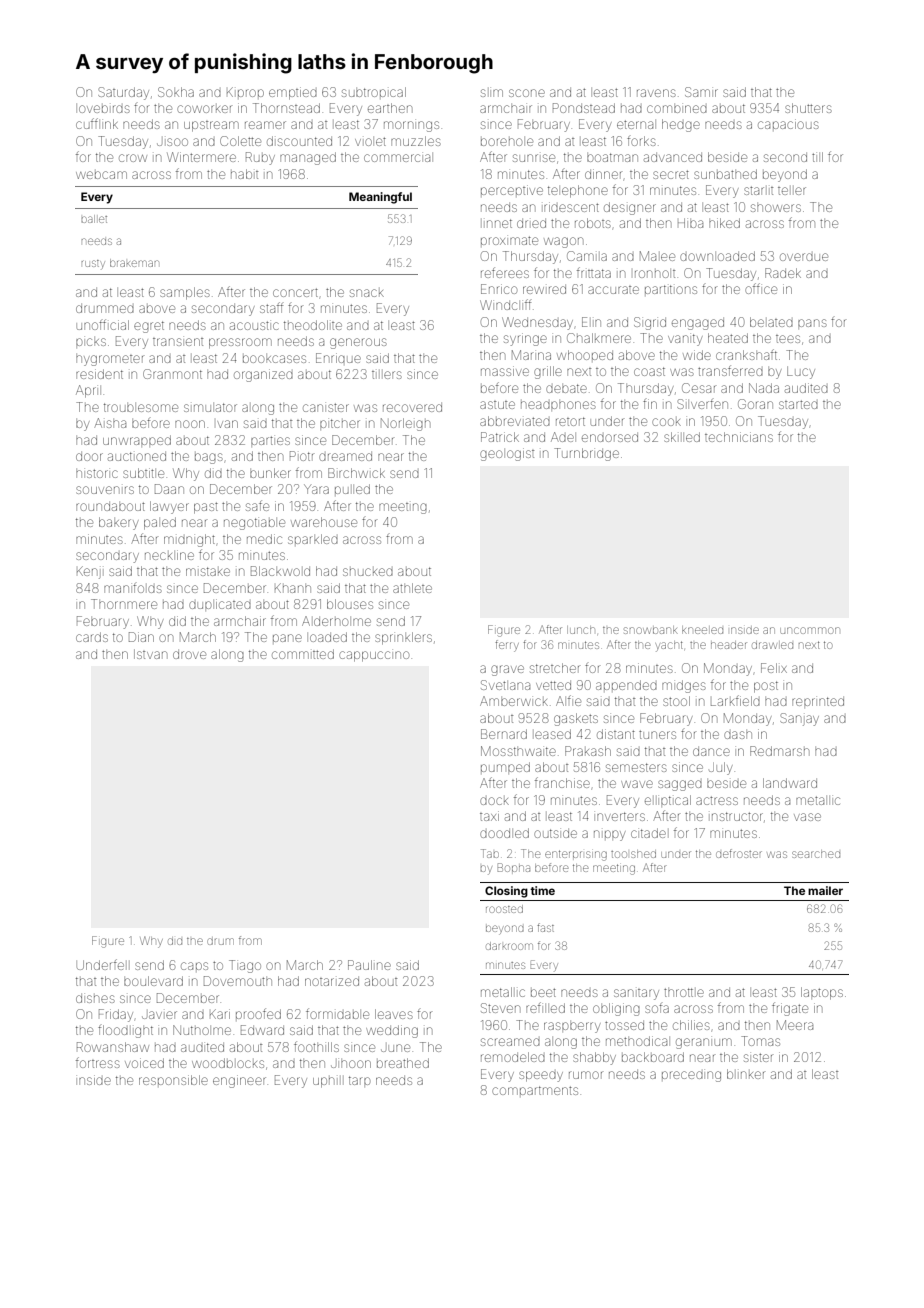 The height and width of the page is (1308, 924). What do you see at coordinates (581, 630) in the page?
I see `lunch` at bounding box center [581, 630].
